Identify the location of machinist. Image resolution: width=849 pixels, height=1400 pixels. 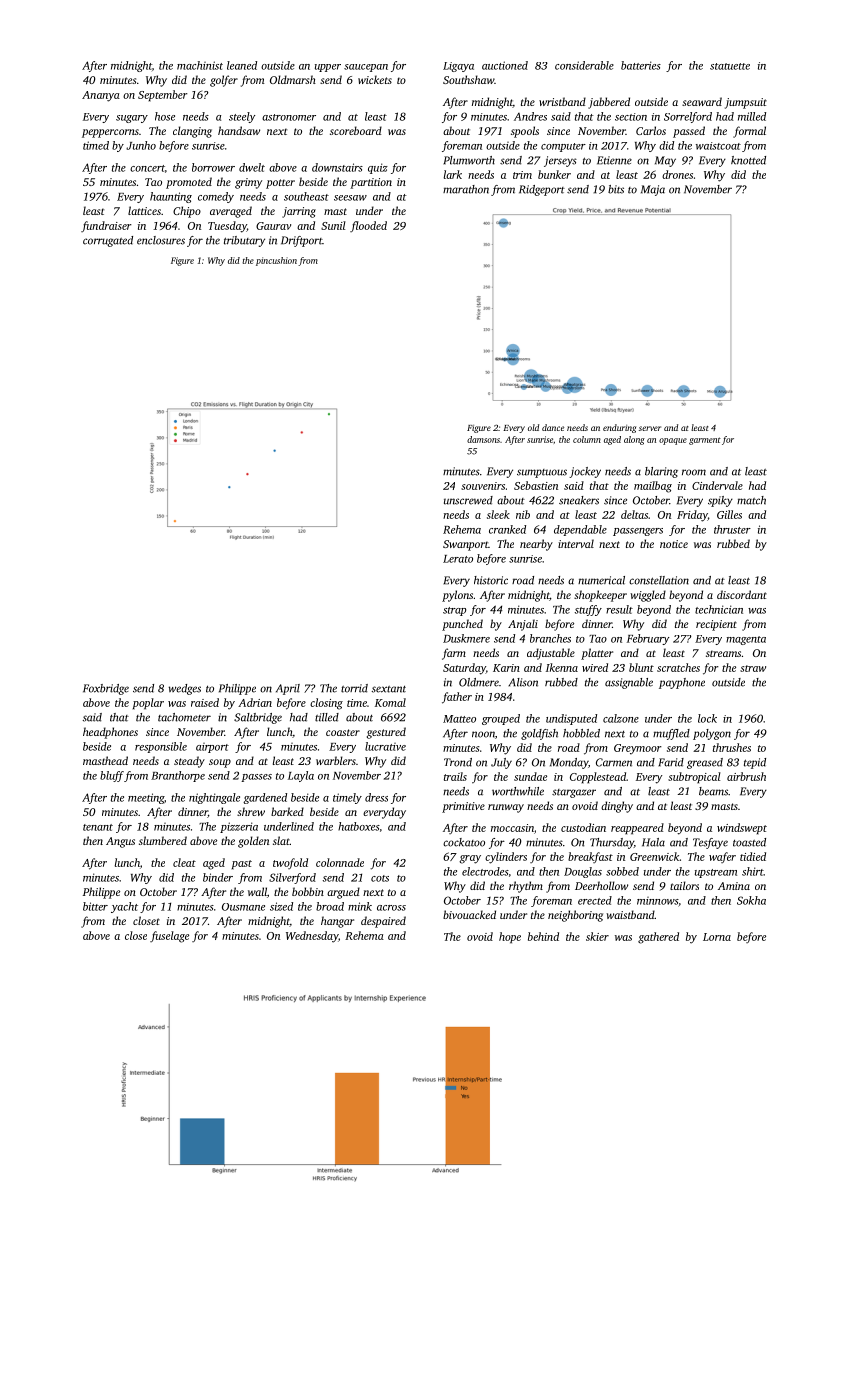
(200, 65).
